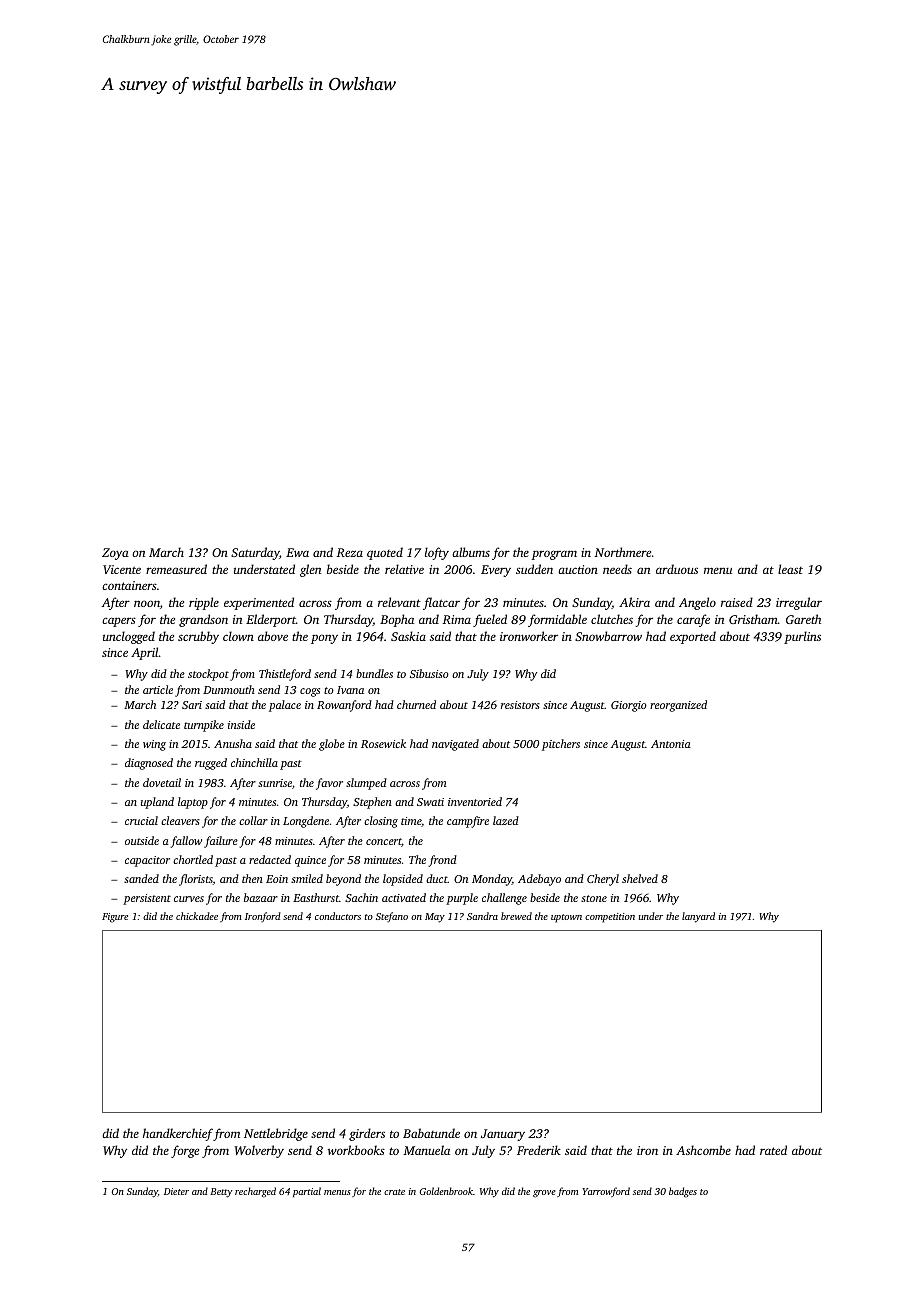 The image size is (924, 1308). What do you see at coordinates (271, 620) in the screenshot?
I see `Elderport` at bounding box center [271, 620].
